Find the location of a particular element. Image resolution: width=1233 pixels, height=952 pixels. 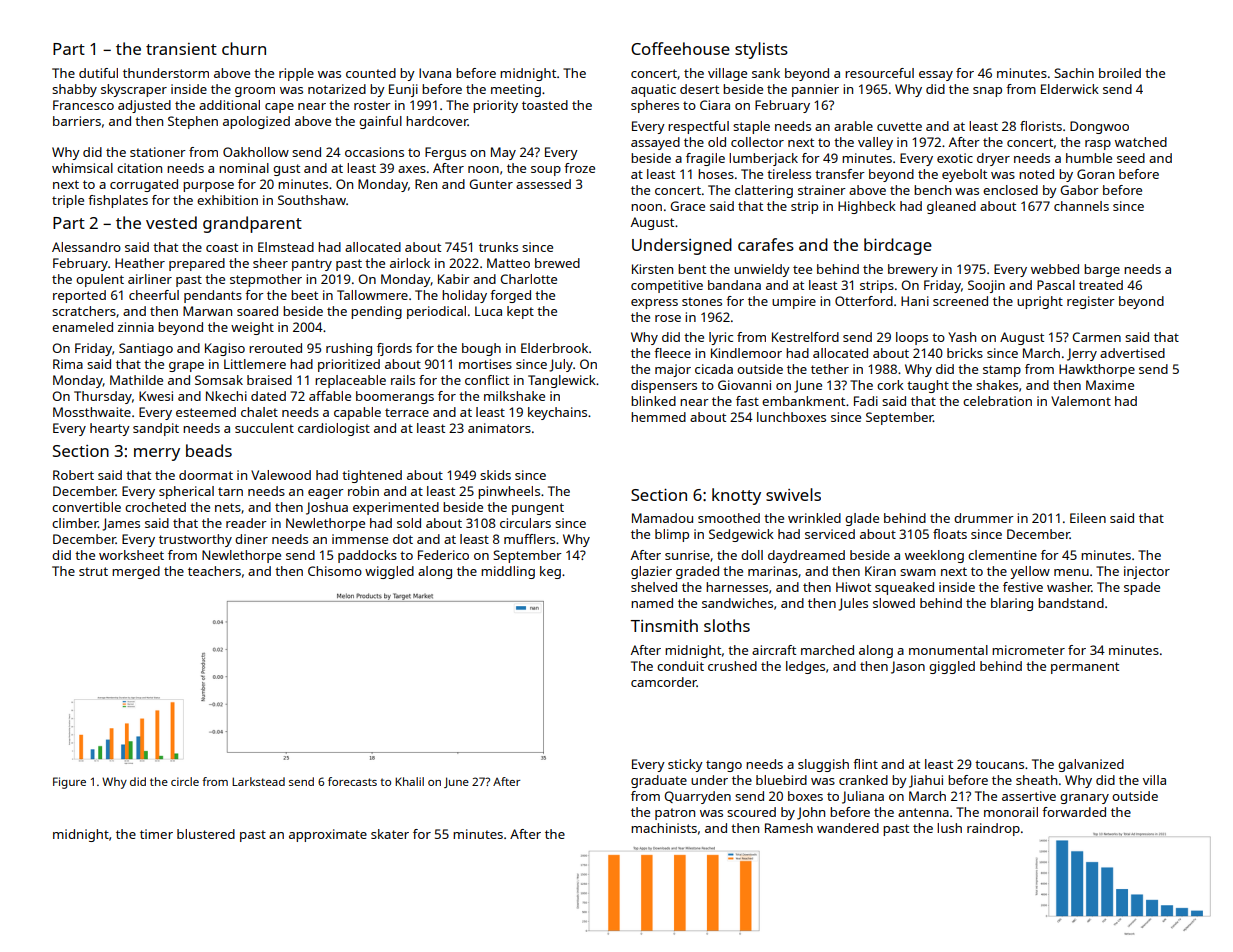

machinists is located at coordinates (664, 828).
